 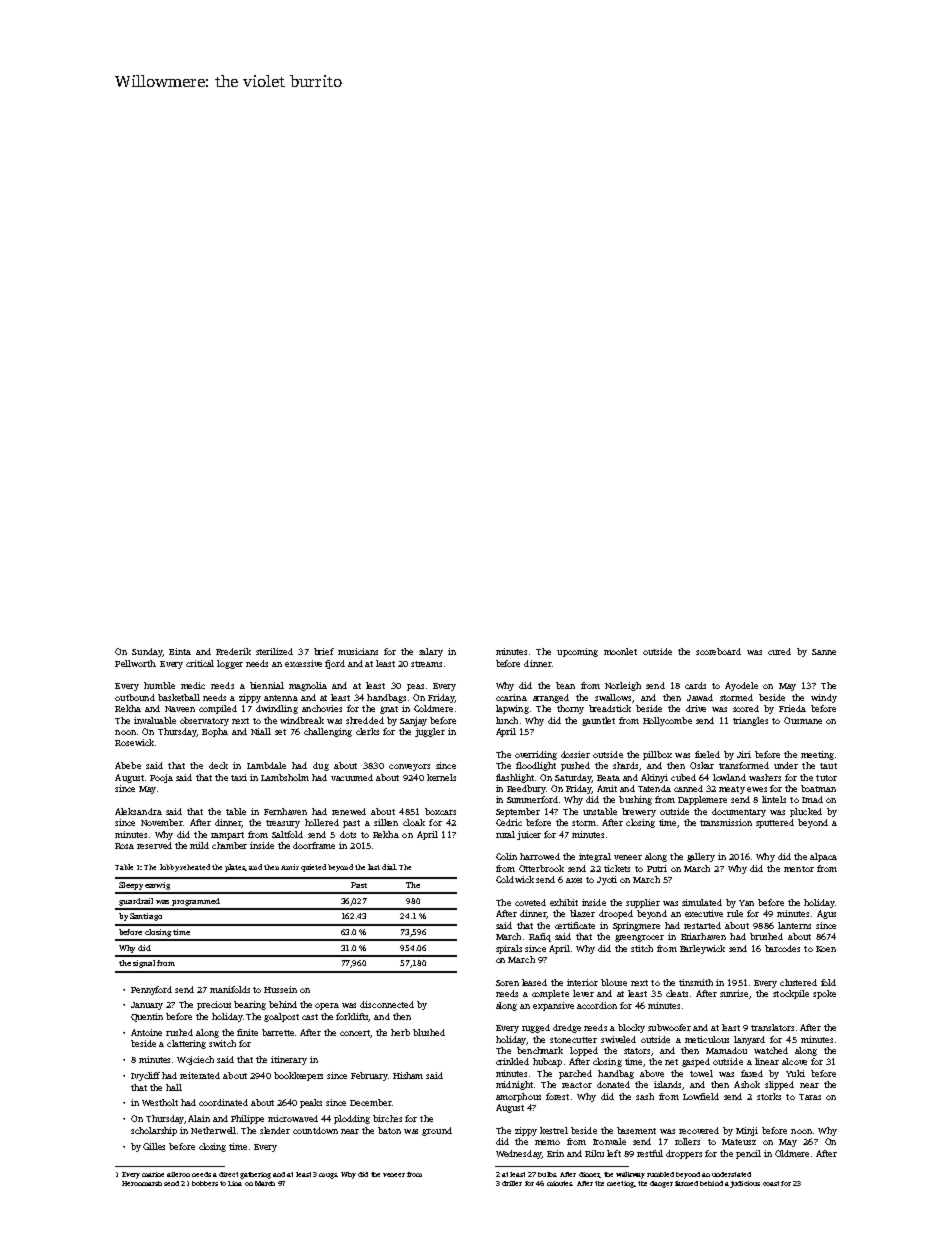 I want to click on programmed, so click(x=196, y=902).
